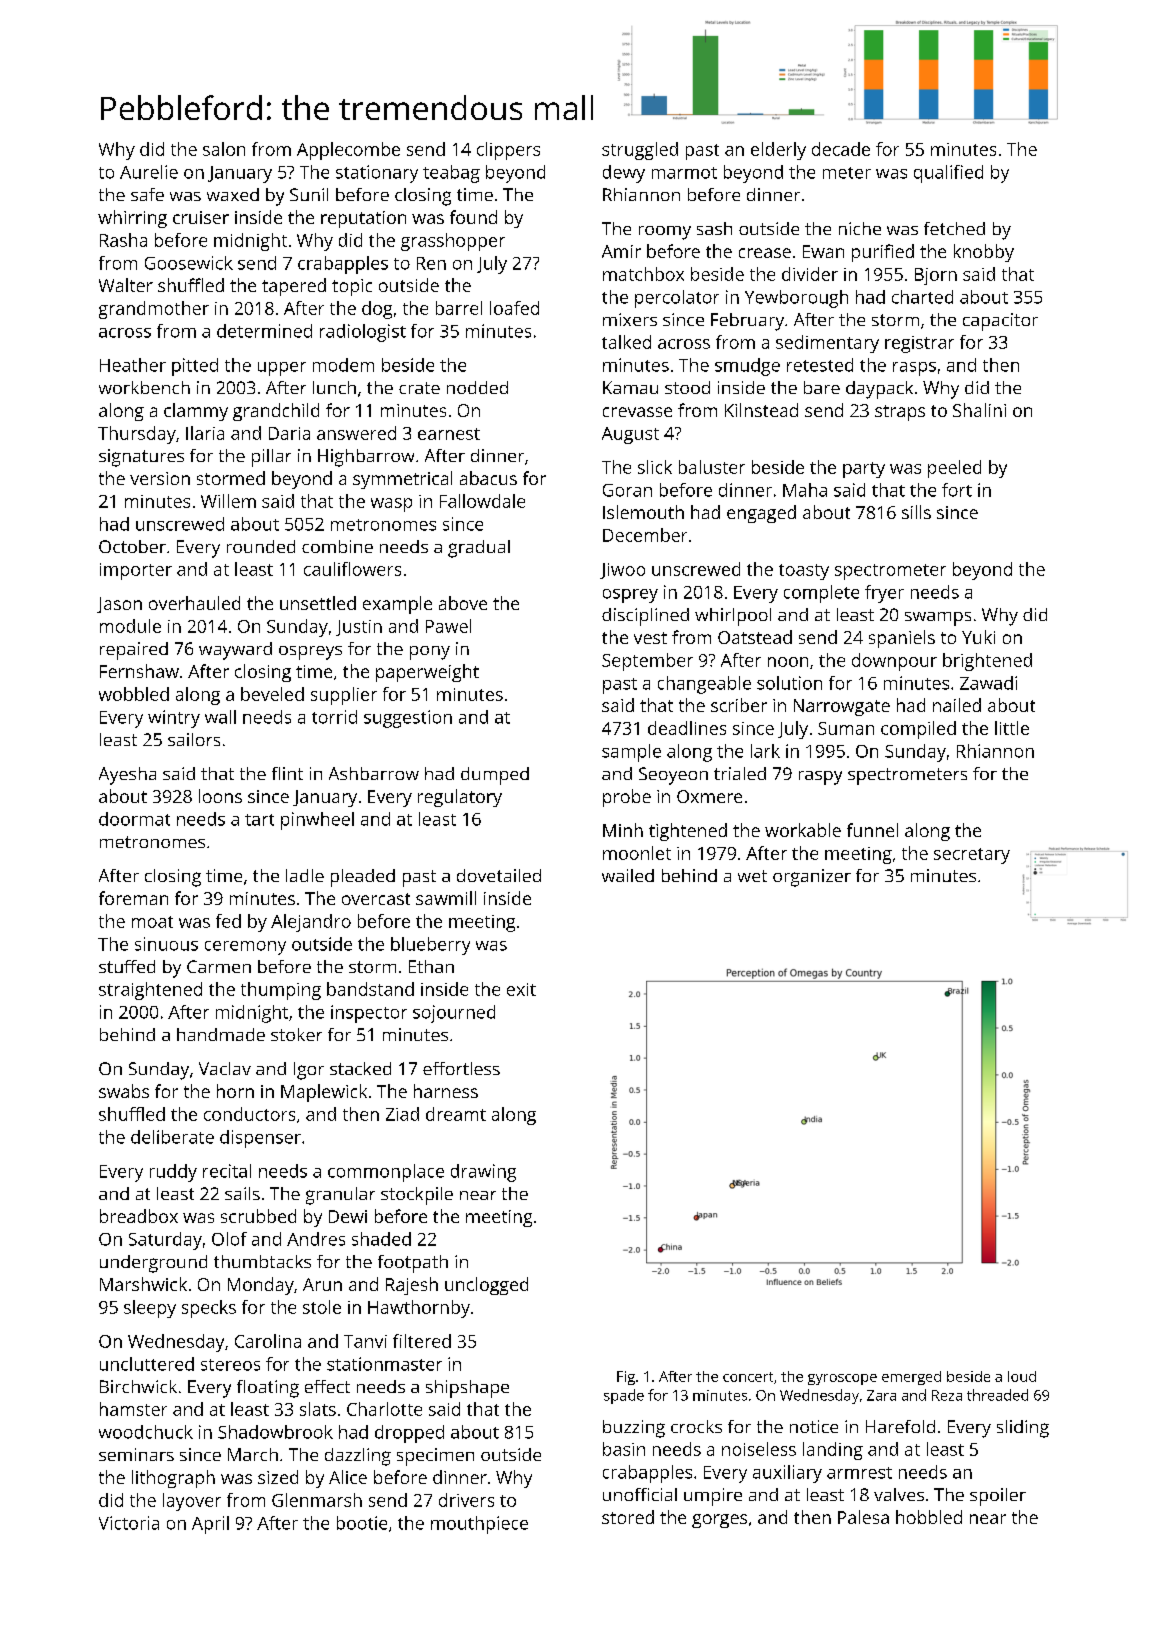 The image size is (1150, 1627). What do you see at coordinates (979, 410) in the screenshot?
I see `Shalini` at bounding box center [979, 410].
